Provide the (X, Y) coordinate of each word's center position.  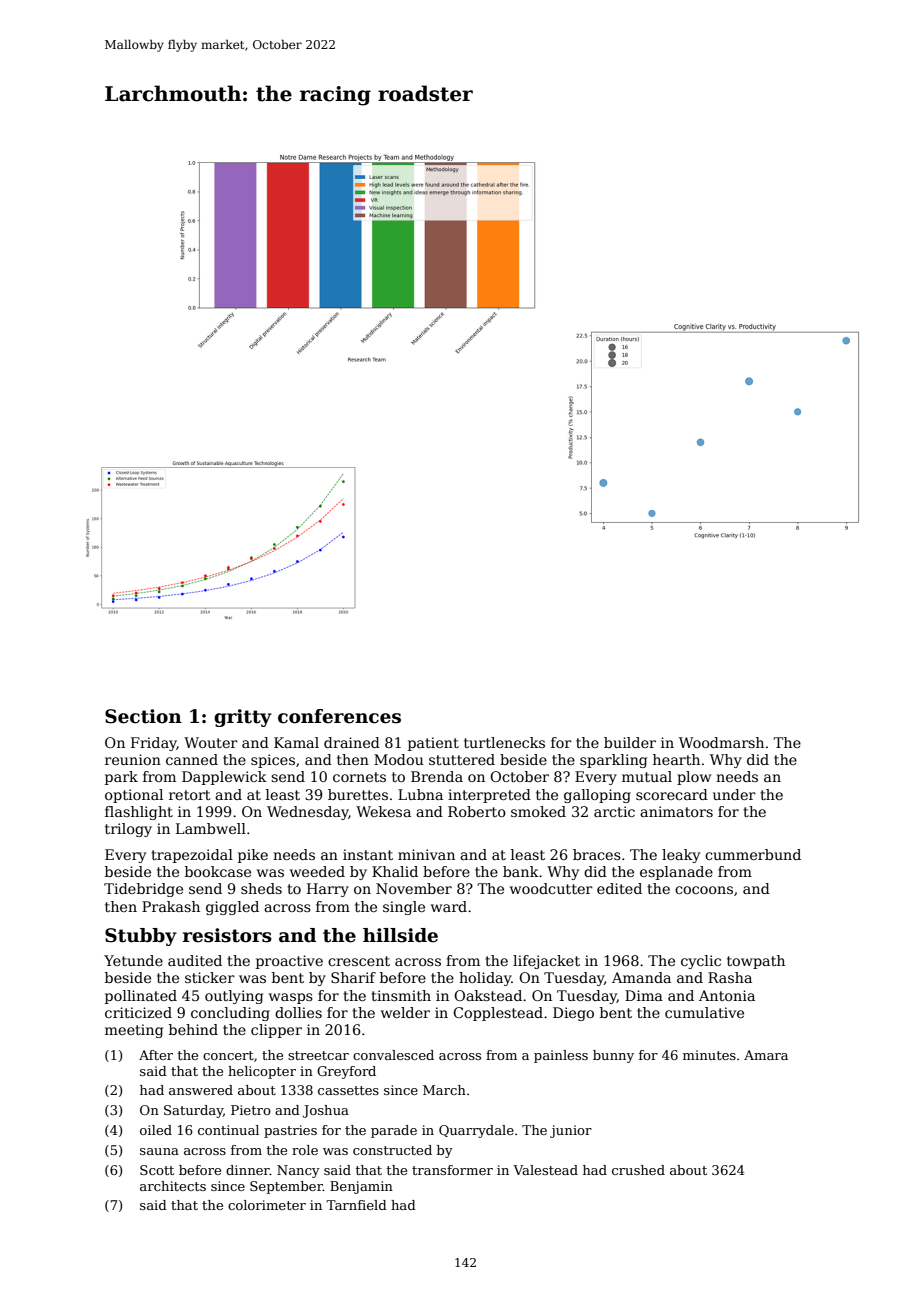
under (734, 794)
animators (676, 811)
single (404, 908)
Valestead (545, 1170)
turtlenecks (504, 742)
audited (195, 960)
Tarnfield (356, 1205)
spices (273, 761)
